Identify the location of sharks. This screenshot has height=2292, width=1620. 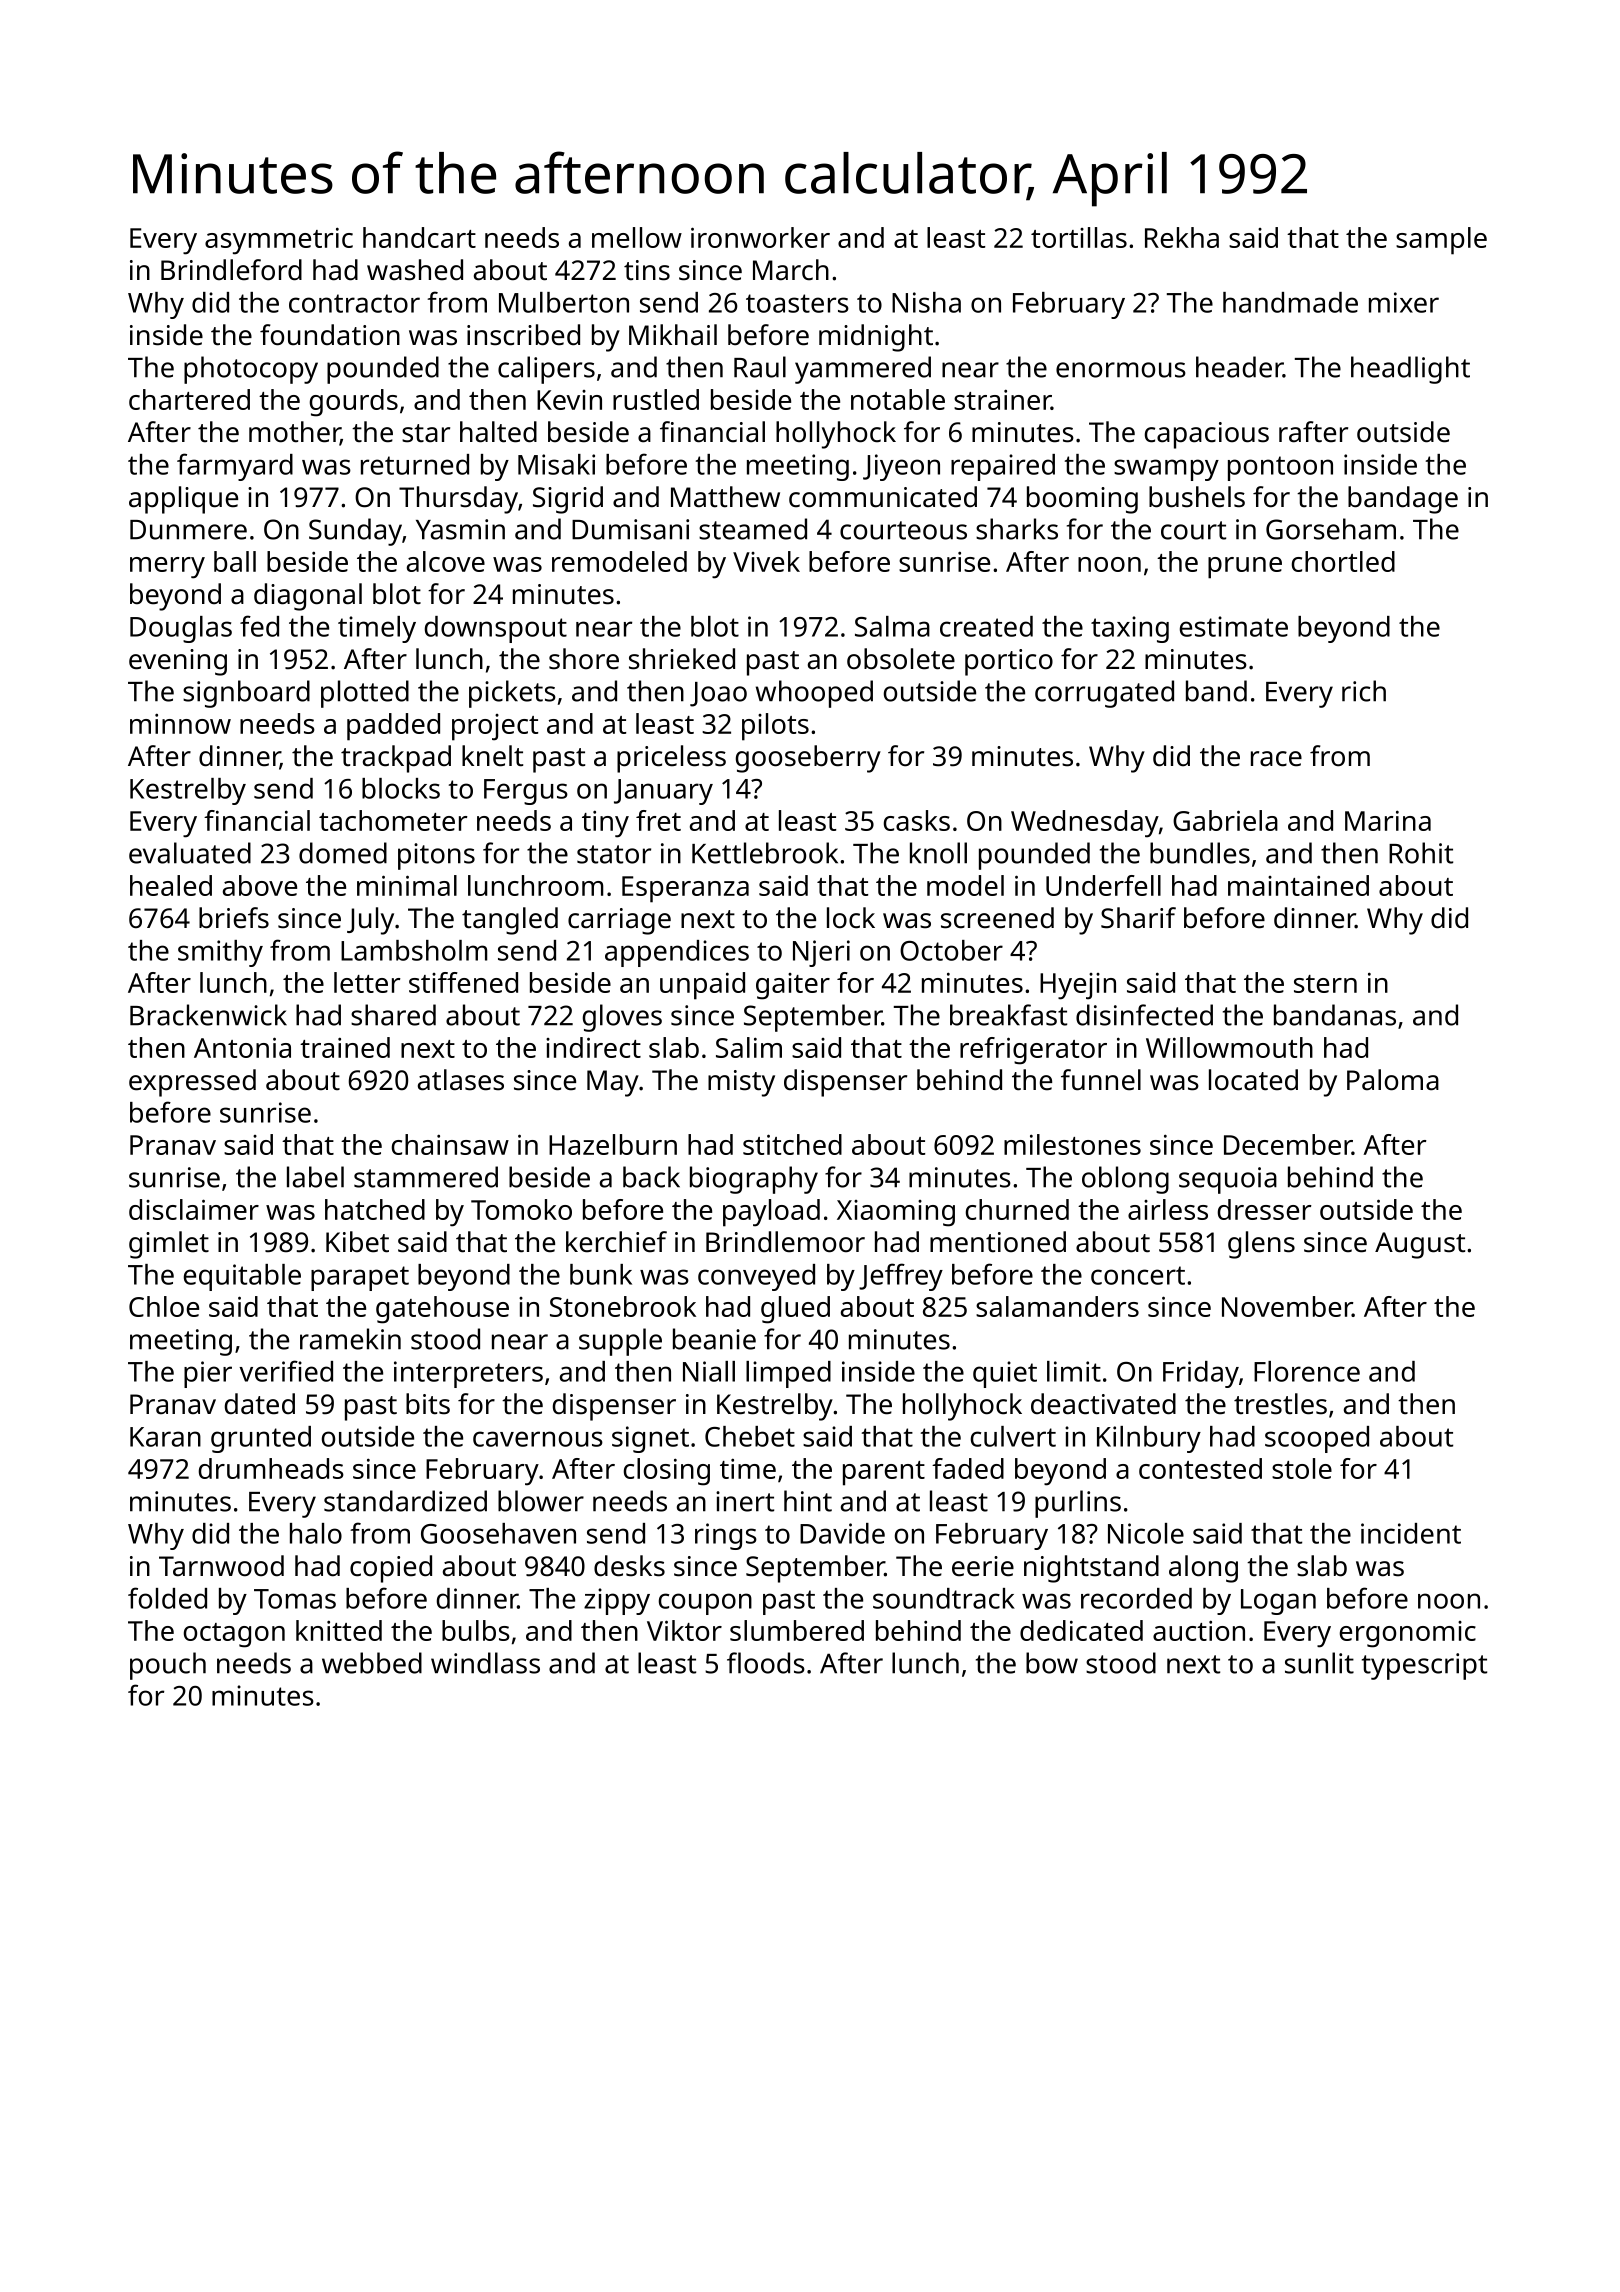
(1017, 529).
